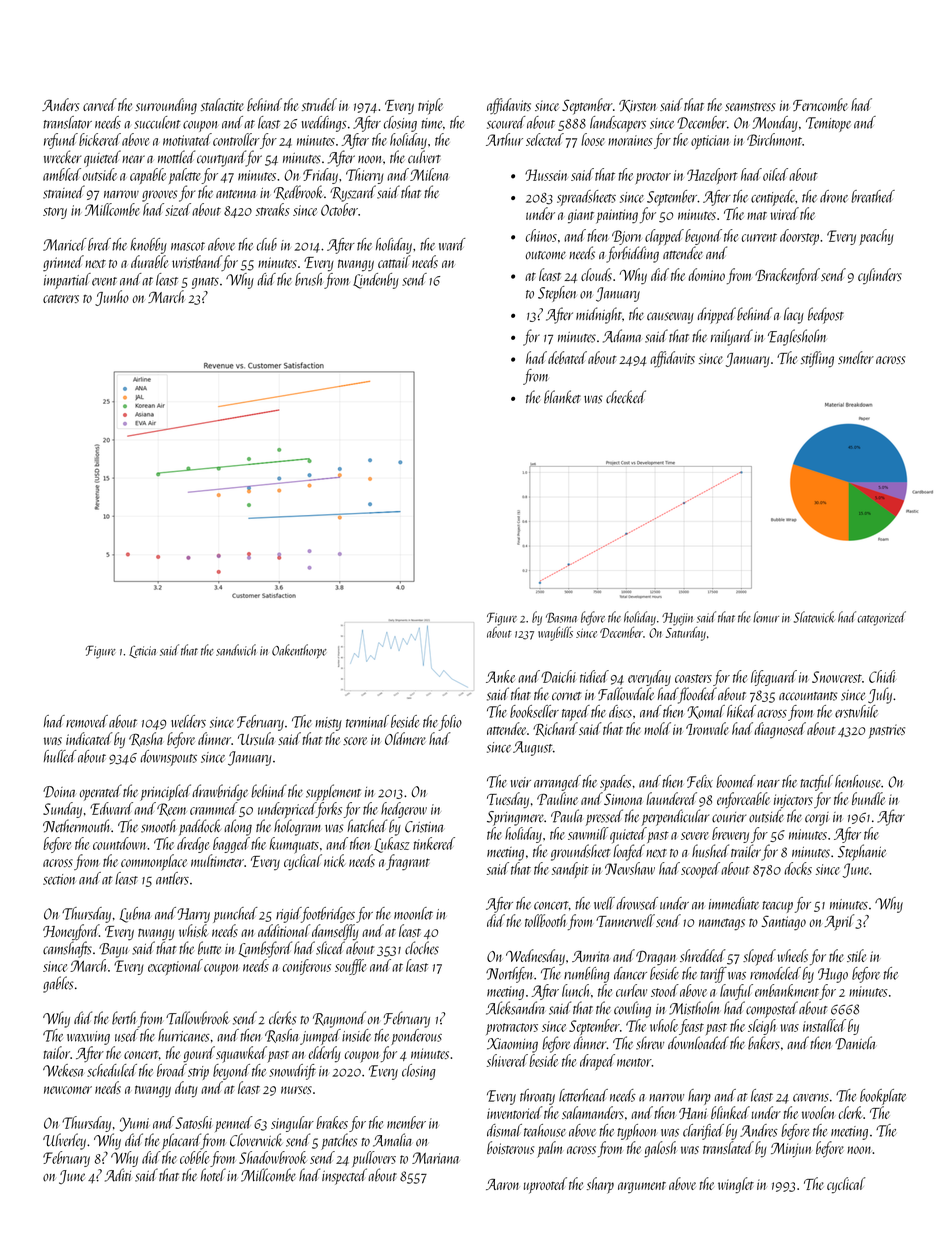 This image has height=1233, width=952. Describe the element at coordinates (545, 1185) in the image. I see `uprooted` at that location.
